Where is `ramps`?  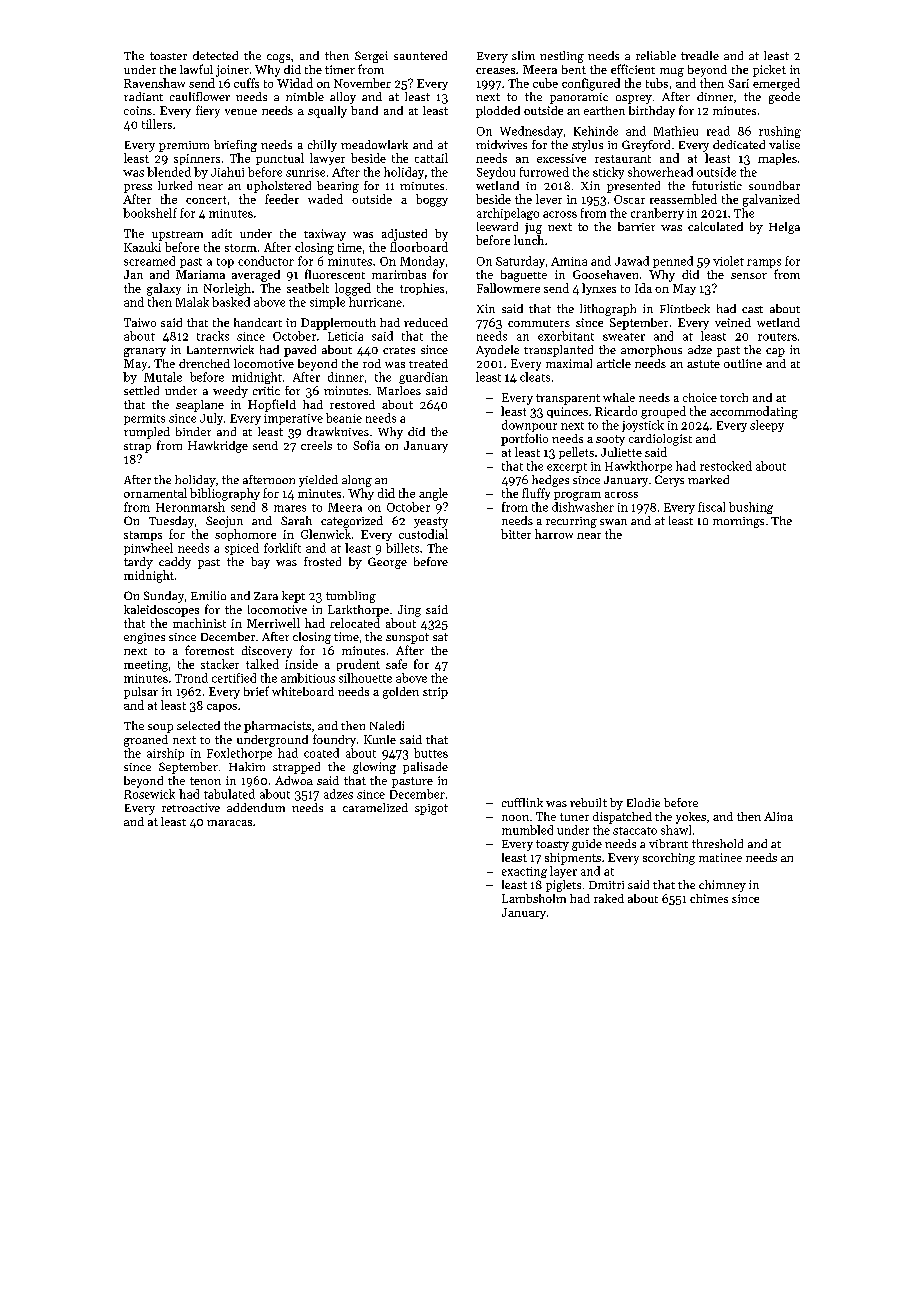
ramps is located at coordinates (764, 263).
